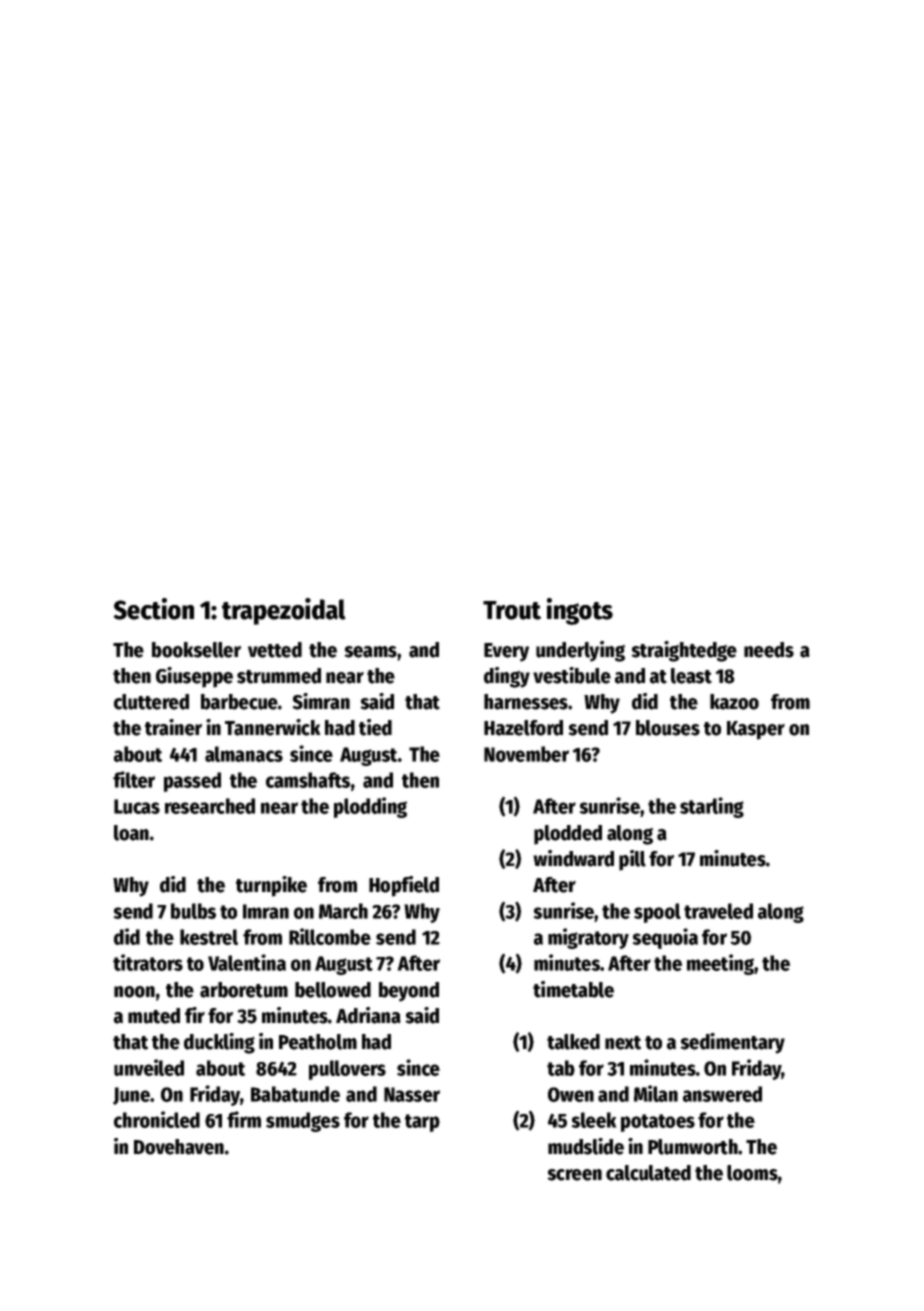 The height and width of the screenshot is (1311, 924). What do you see at coordinates (756, 730) in the screenshot?
I see `Kasper` at bounding box center [756, 730].
